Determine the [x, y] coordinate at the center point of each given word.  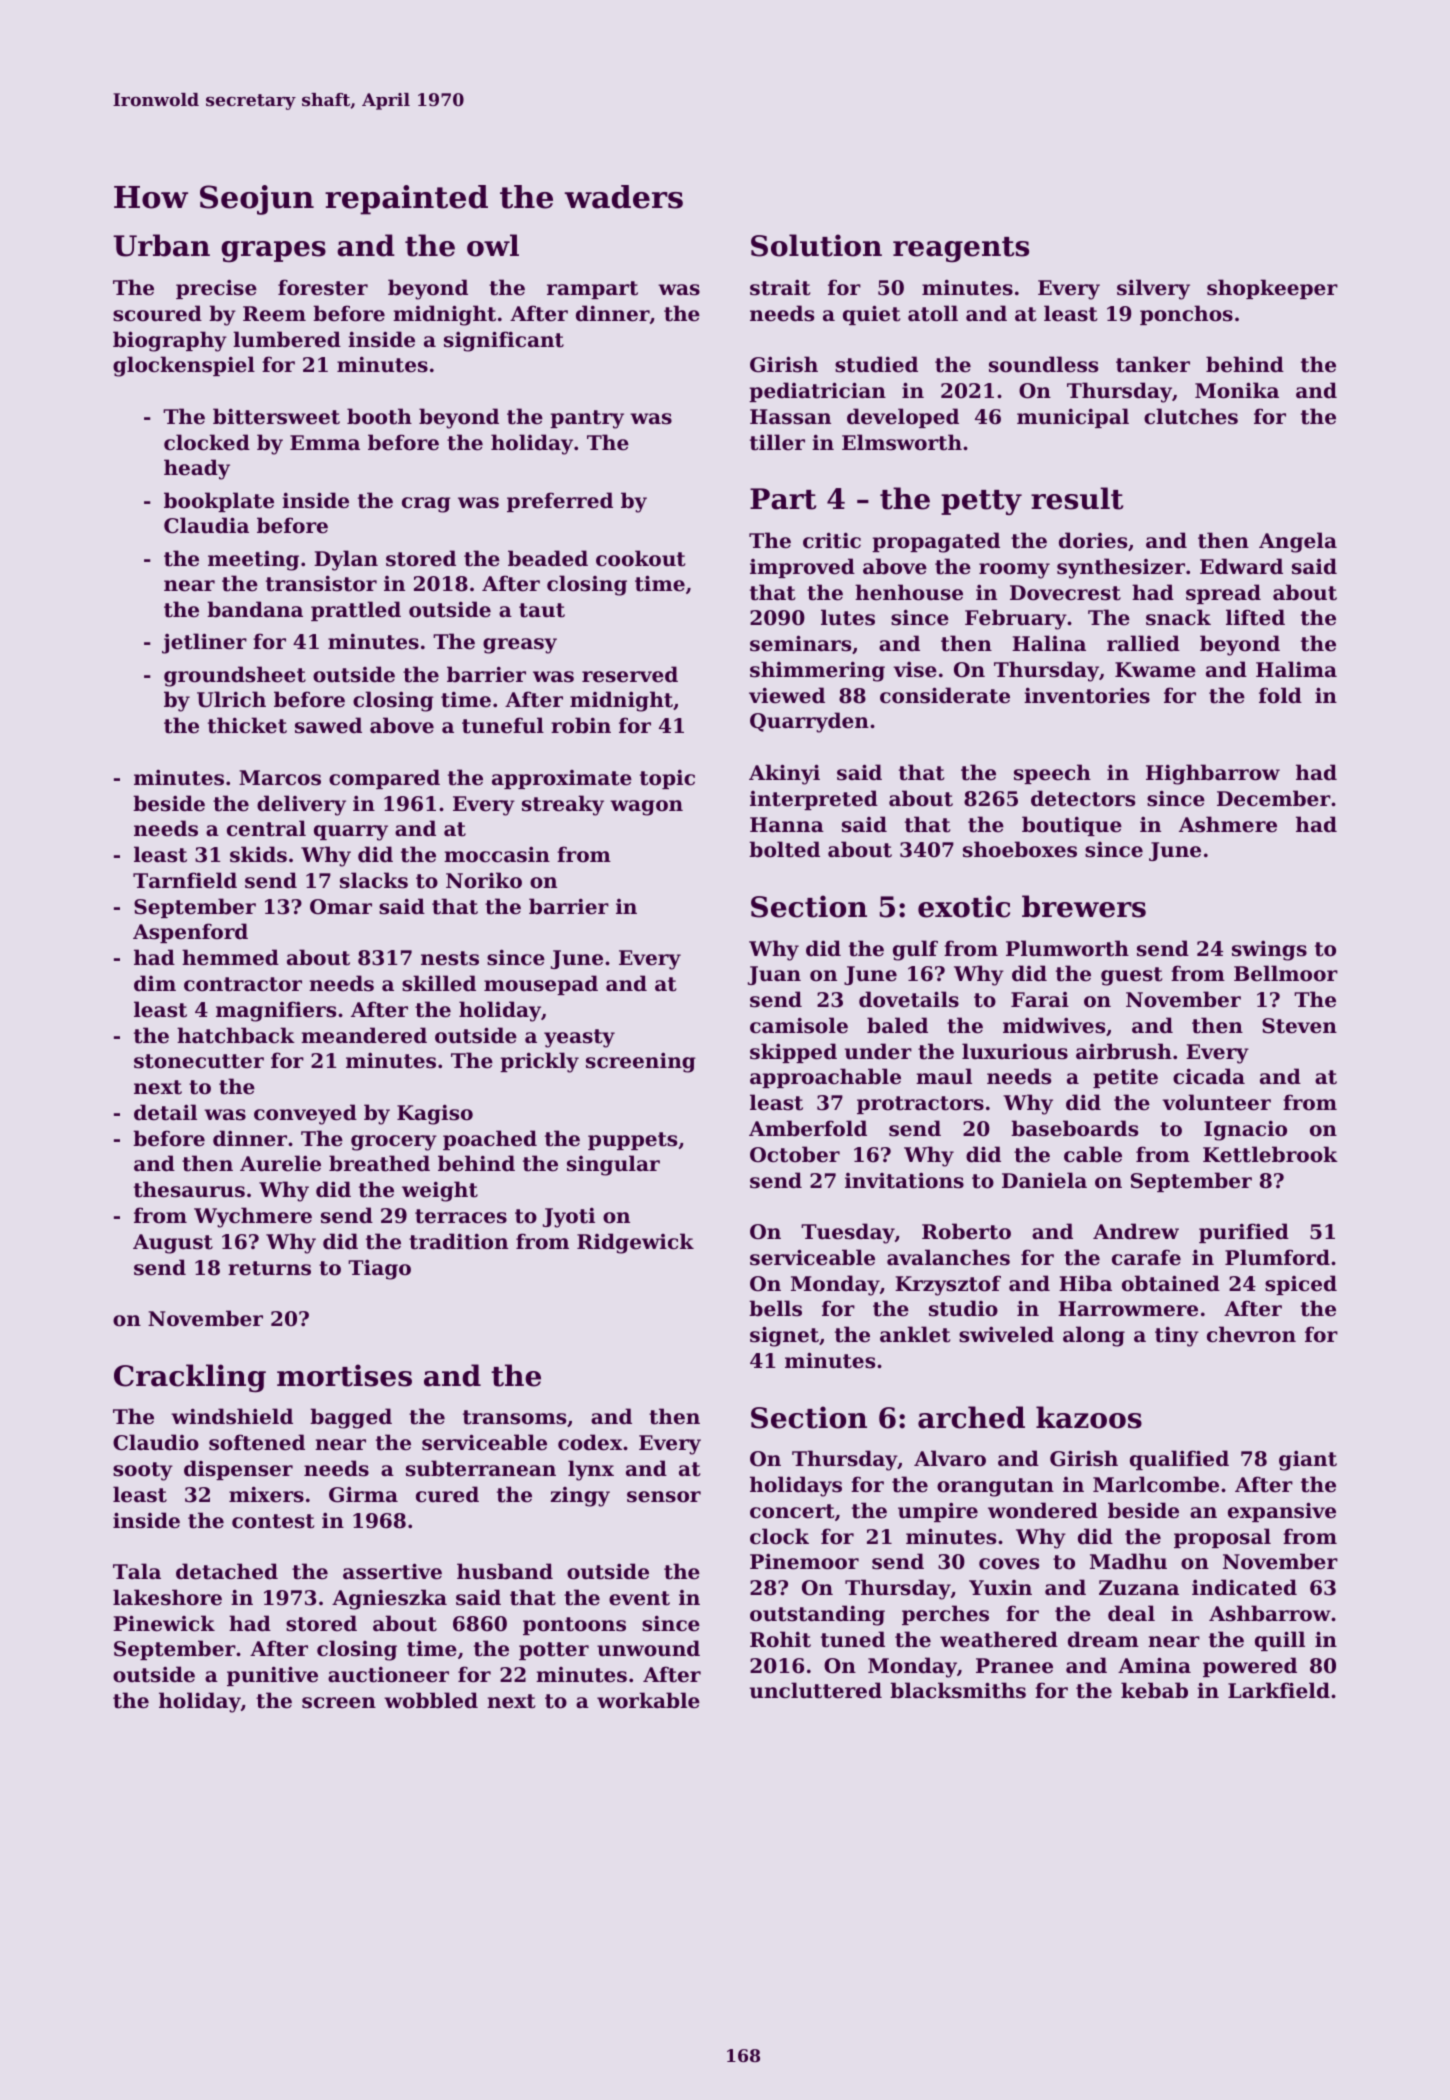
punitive [272, 1676]
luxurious [1015, 1051]
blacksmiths [958, 1690]
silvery [1153, 289]
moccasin [497, 854]
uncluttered [816, 1690]
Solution [816, 245]
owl [493, 245]
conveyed [305, 1114]
